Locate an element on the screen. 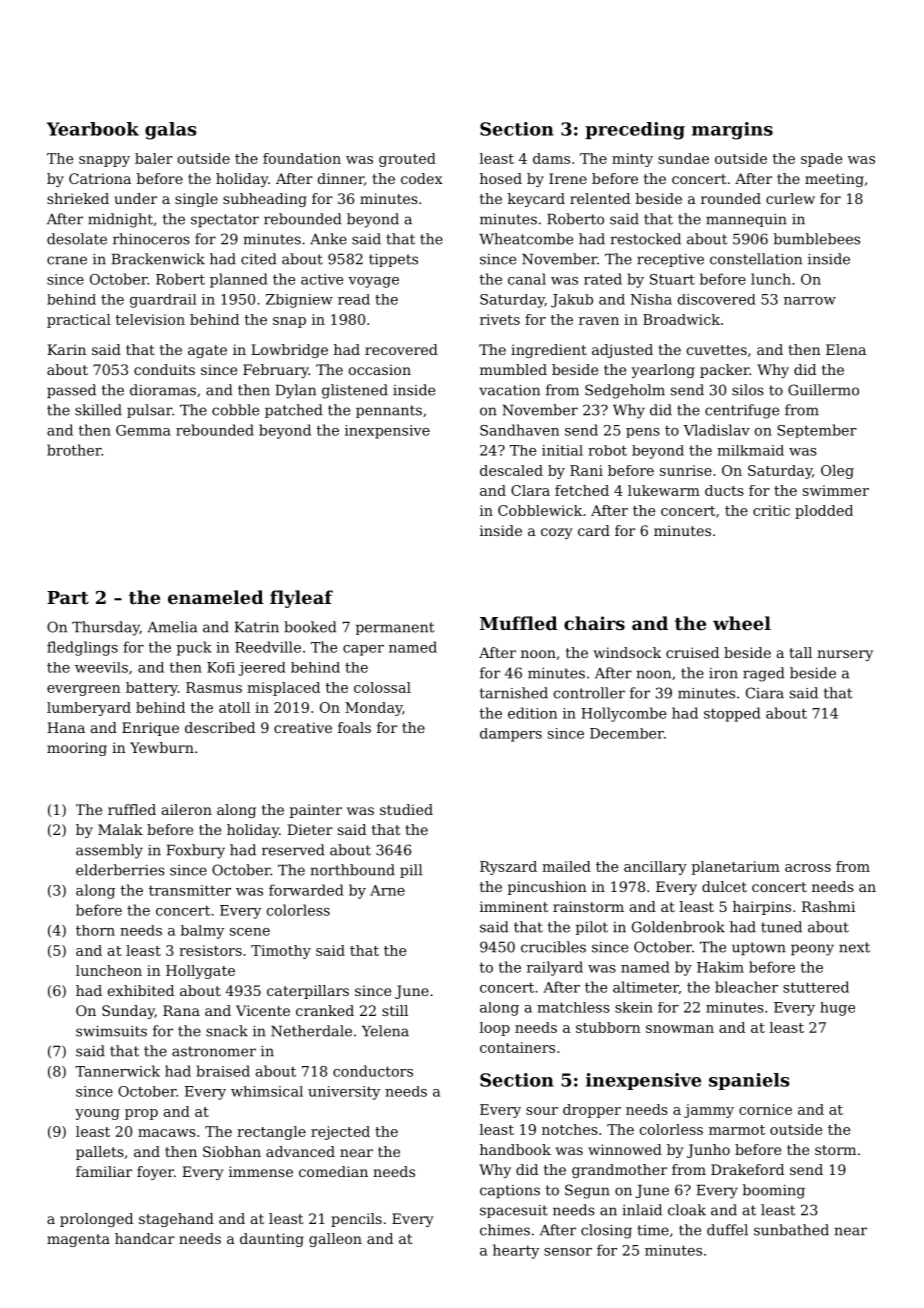  nursery is located at coordinates (845, 655).
